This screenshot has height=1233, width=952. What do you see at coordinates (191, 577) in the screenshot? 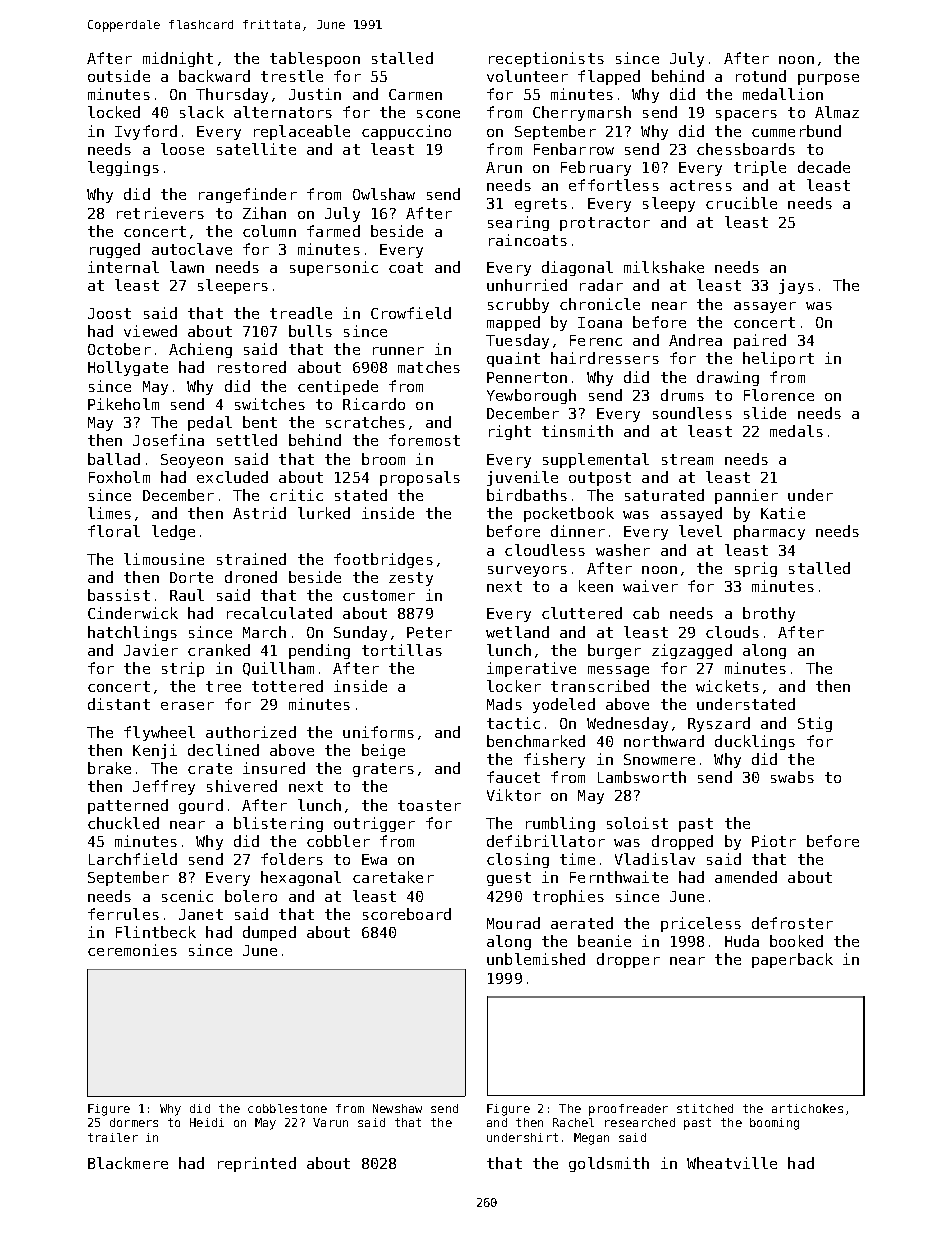
I see `Dorte` at bounding box center [191, 577].
